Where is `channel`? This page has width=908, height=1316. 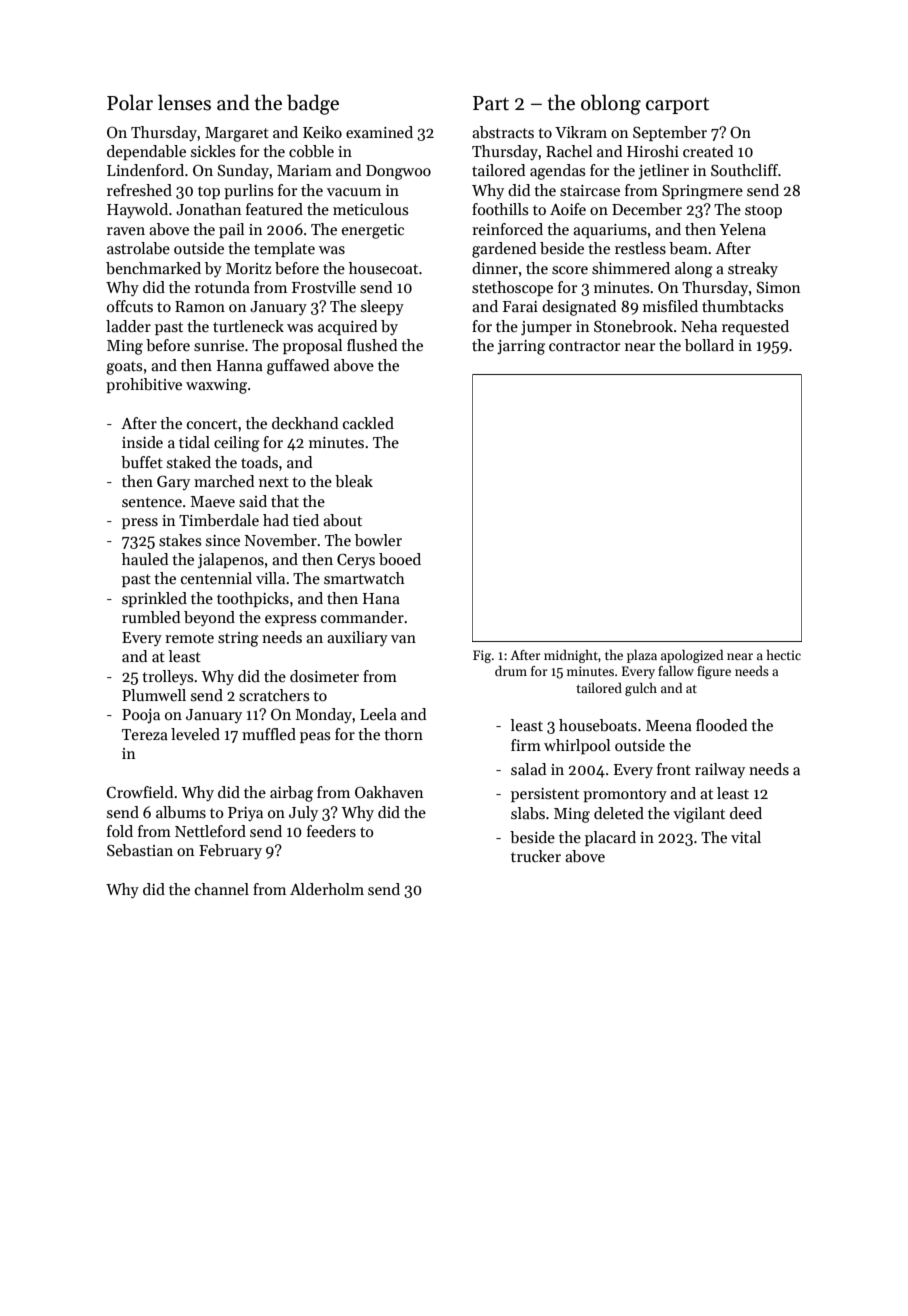 channel is located at coordinates (222, 889).
